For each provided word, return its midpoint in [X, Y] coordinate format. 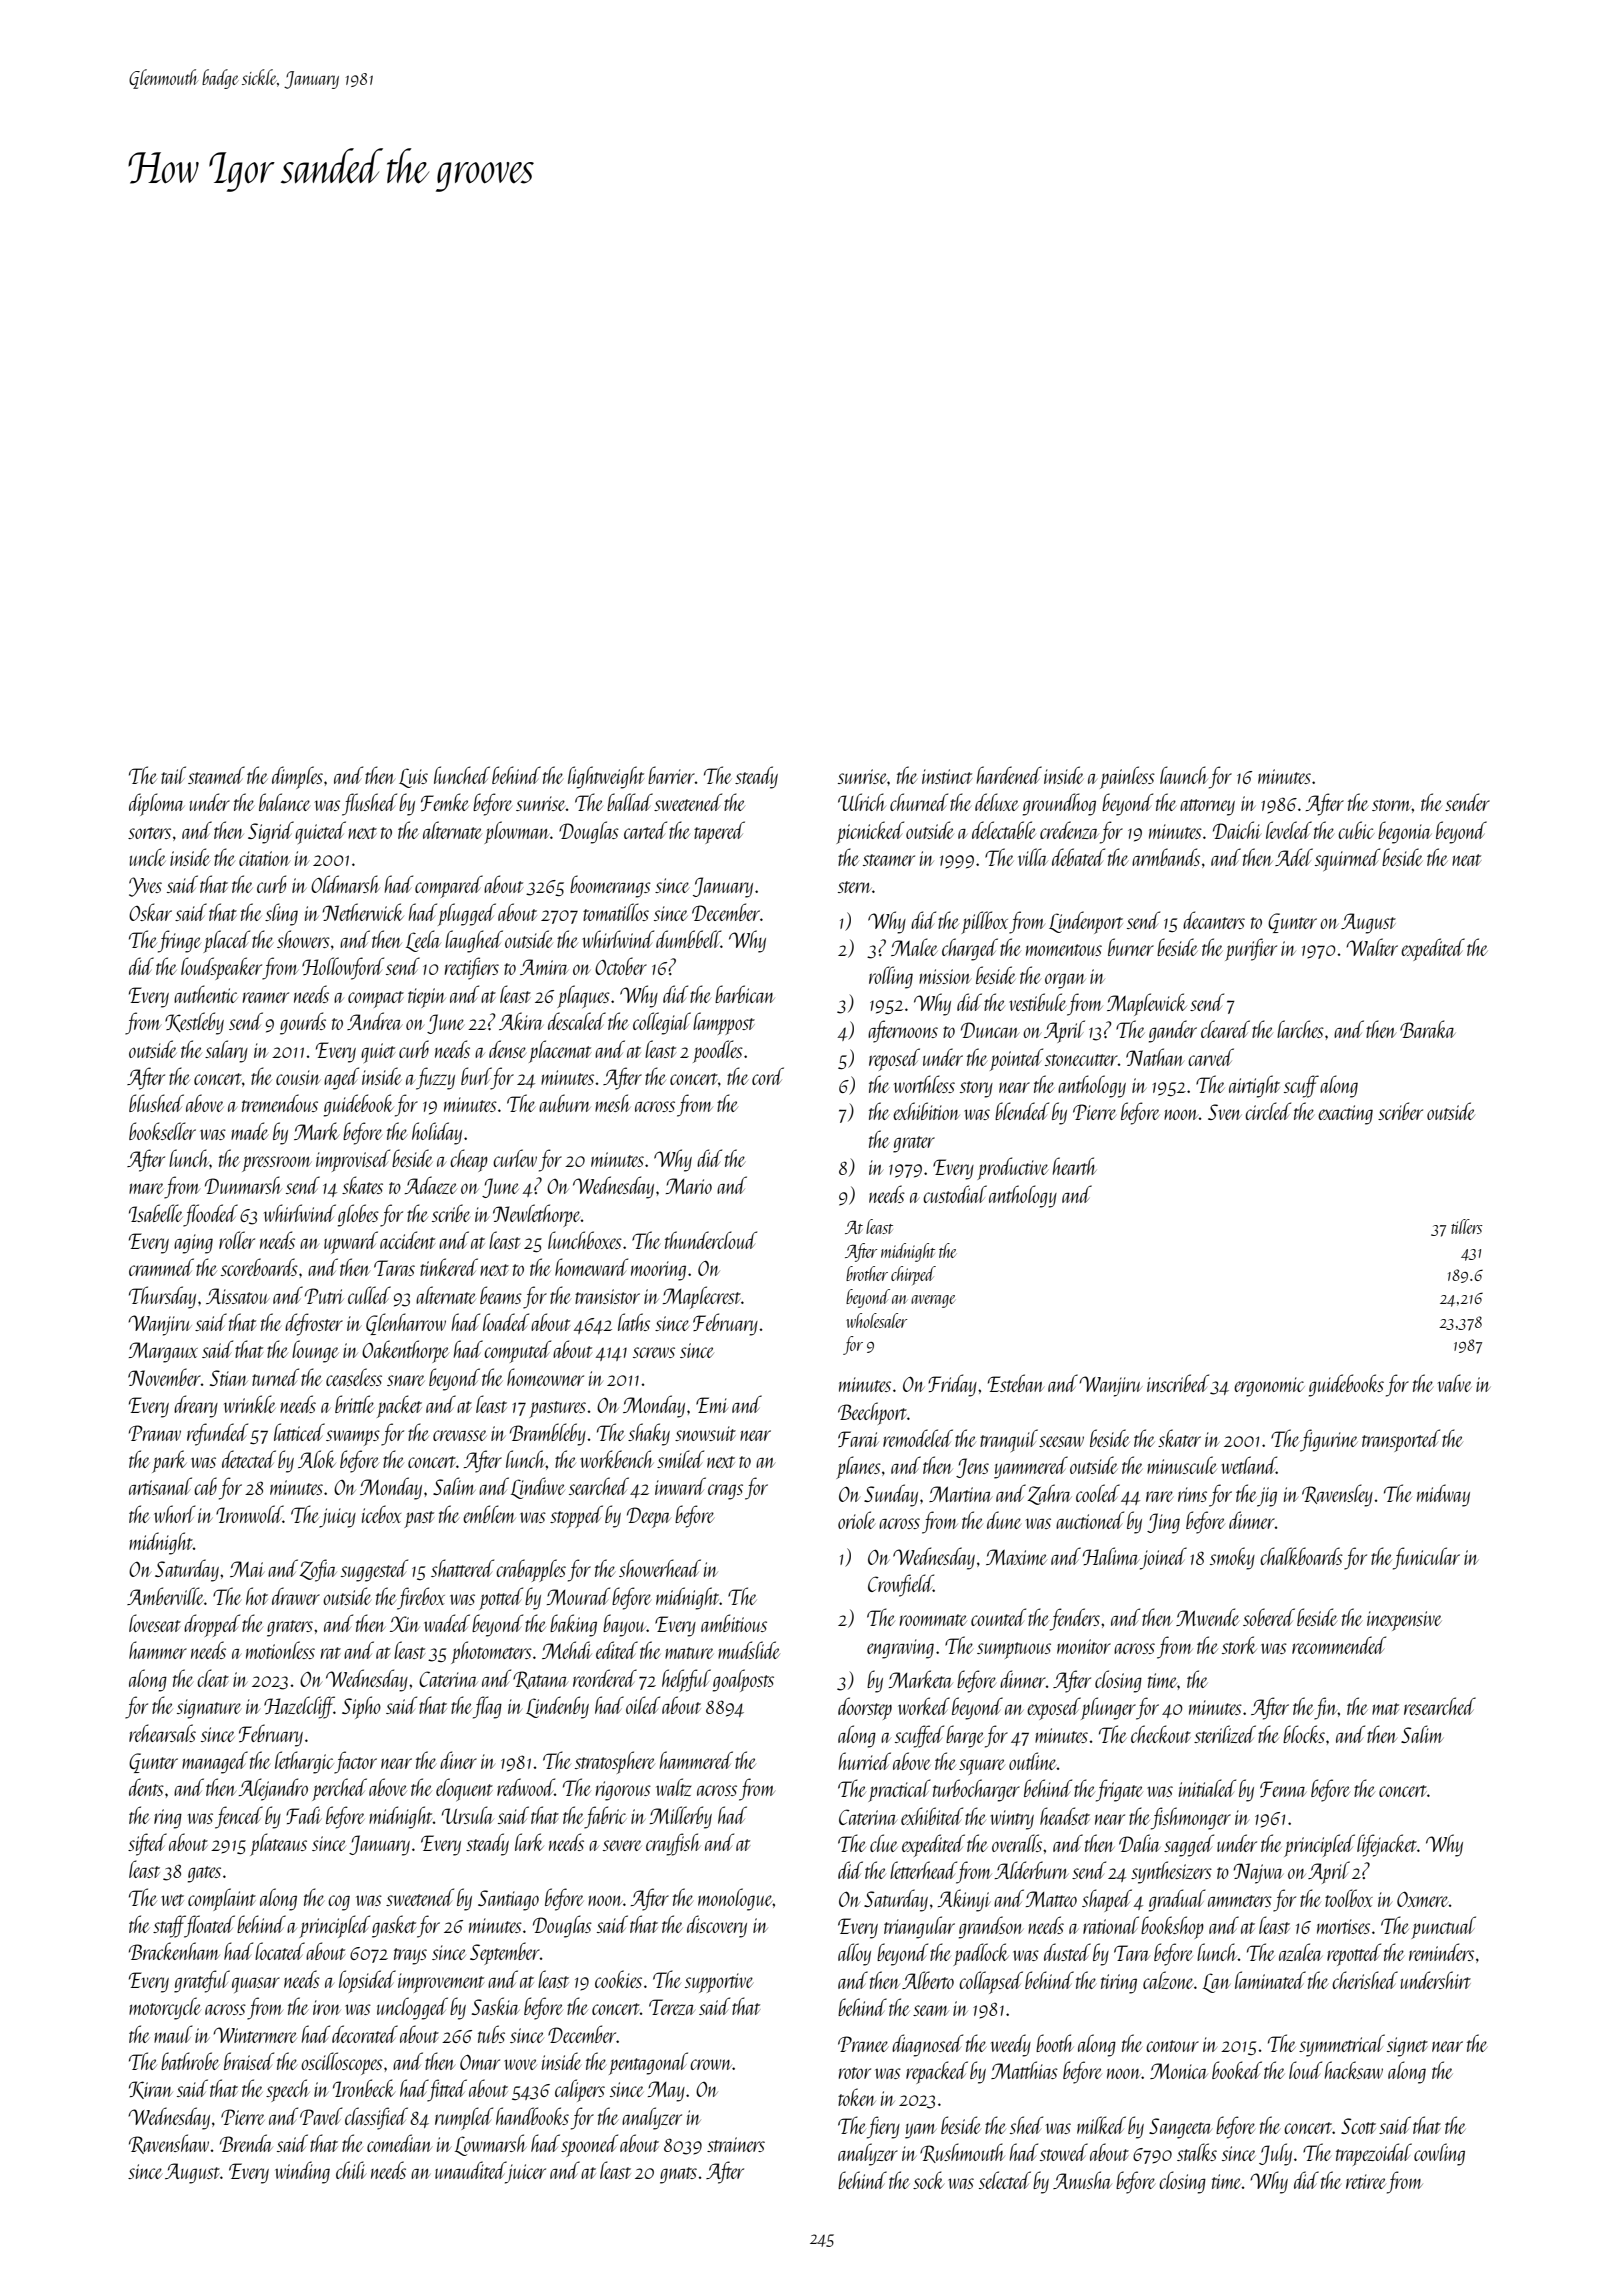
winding [302, 2172]
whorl [175, 1514]
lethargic [304, 1762]
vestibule [1037, 1002]
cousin [298, 1077]
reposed [894, 1059]
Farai [858, 1439]
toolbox [1349, 1898]
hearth [1075, 1166]
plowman [516, 832]
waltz [674, 1787]
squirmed [1347, 859]
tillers [1467, 1226]
